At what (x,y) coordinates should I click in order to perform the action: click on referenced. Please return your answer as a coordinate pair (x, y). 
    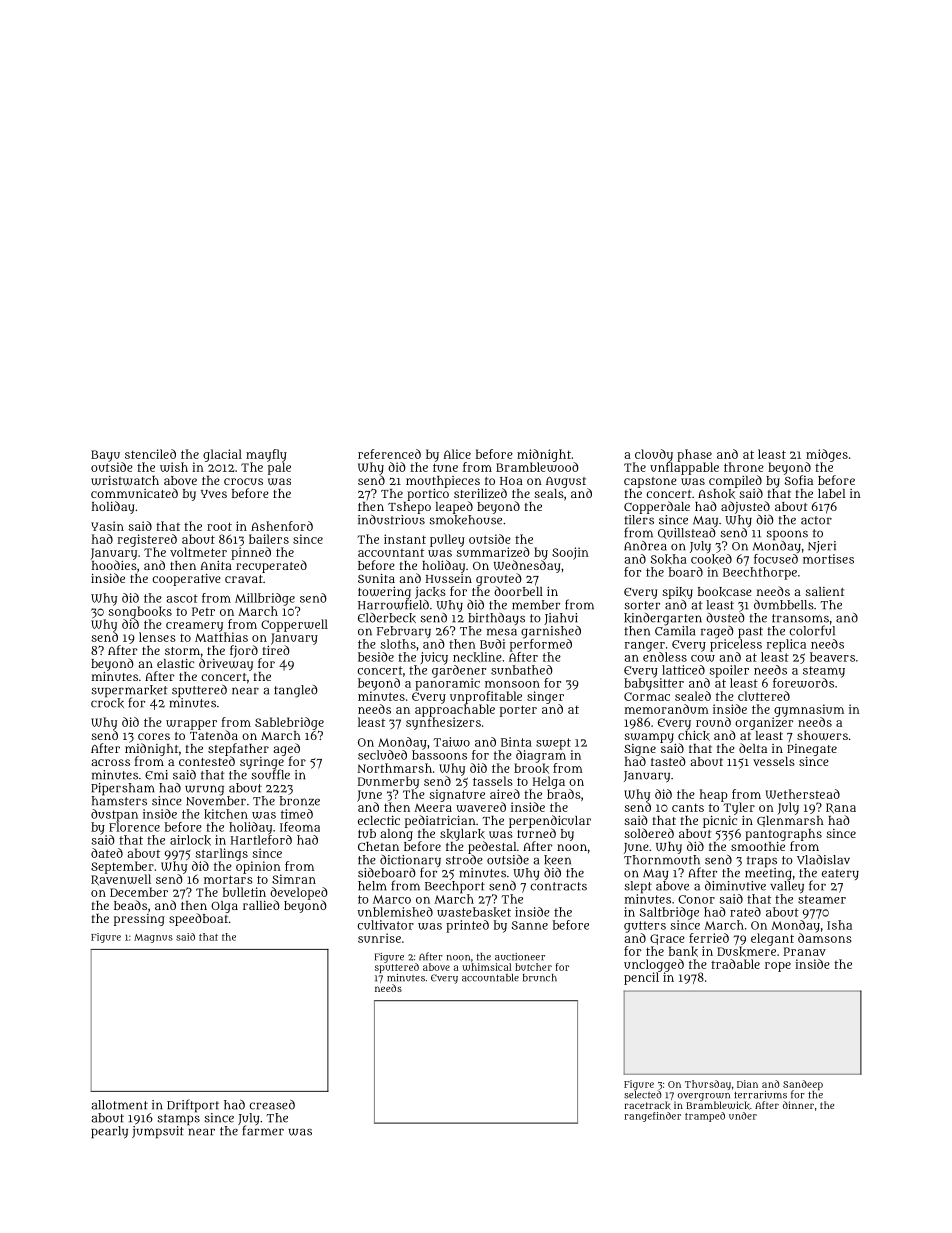
    Looking at the image, I should click on (389, 454).
